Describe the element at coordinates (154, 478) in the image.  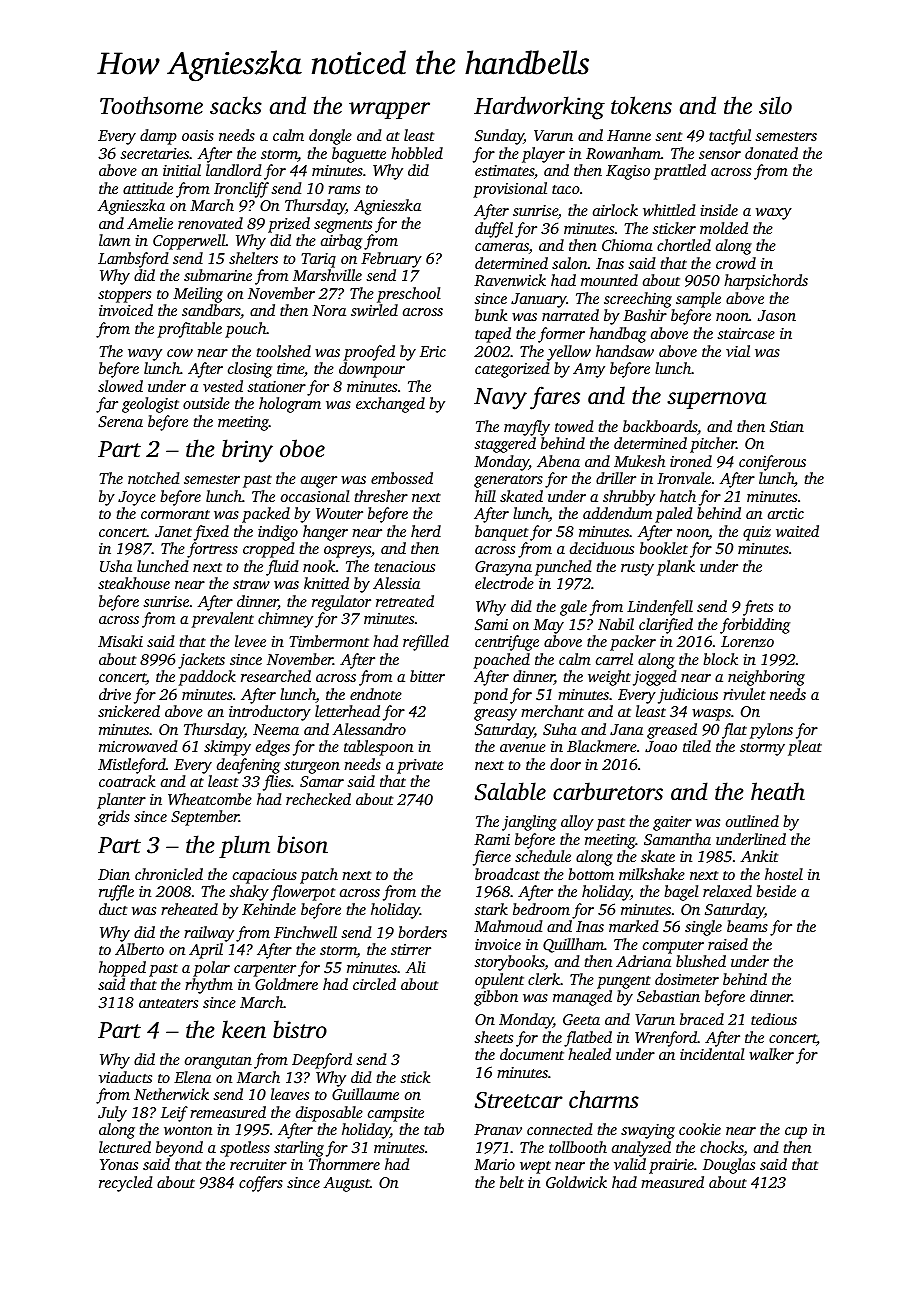
I see `notched` at that location.
